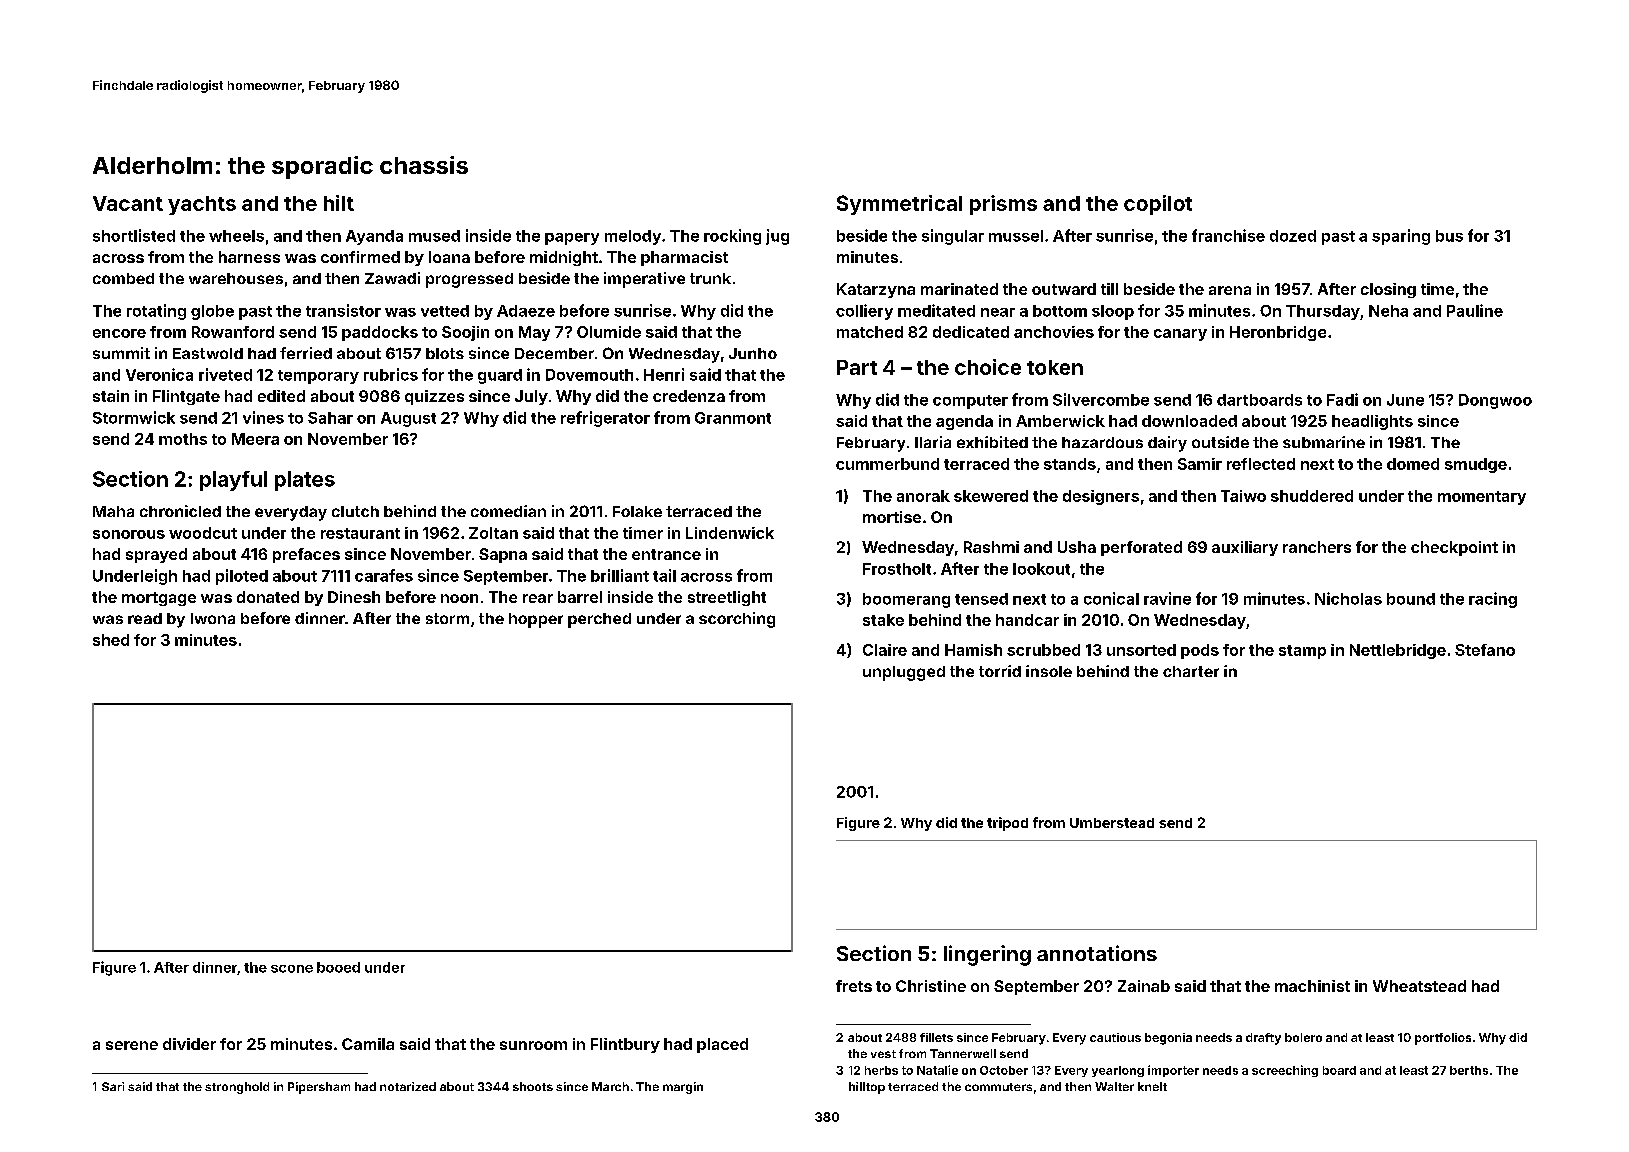  Describe the element at coordinates (339, 203) in the screenshot. I see `hilt` at that location.
